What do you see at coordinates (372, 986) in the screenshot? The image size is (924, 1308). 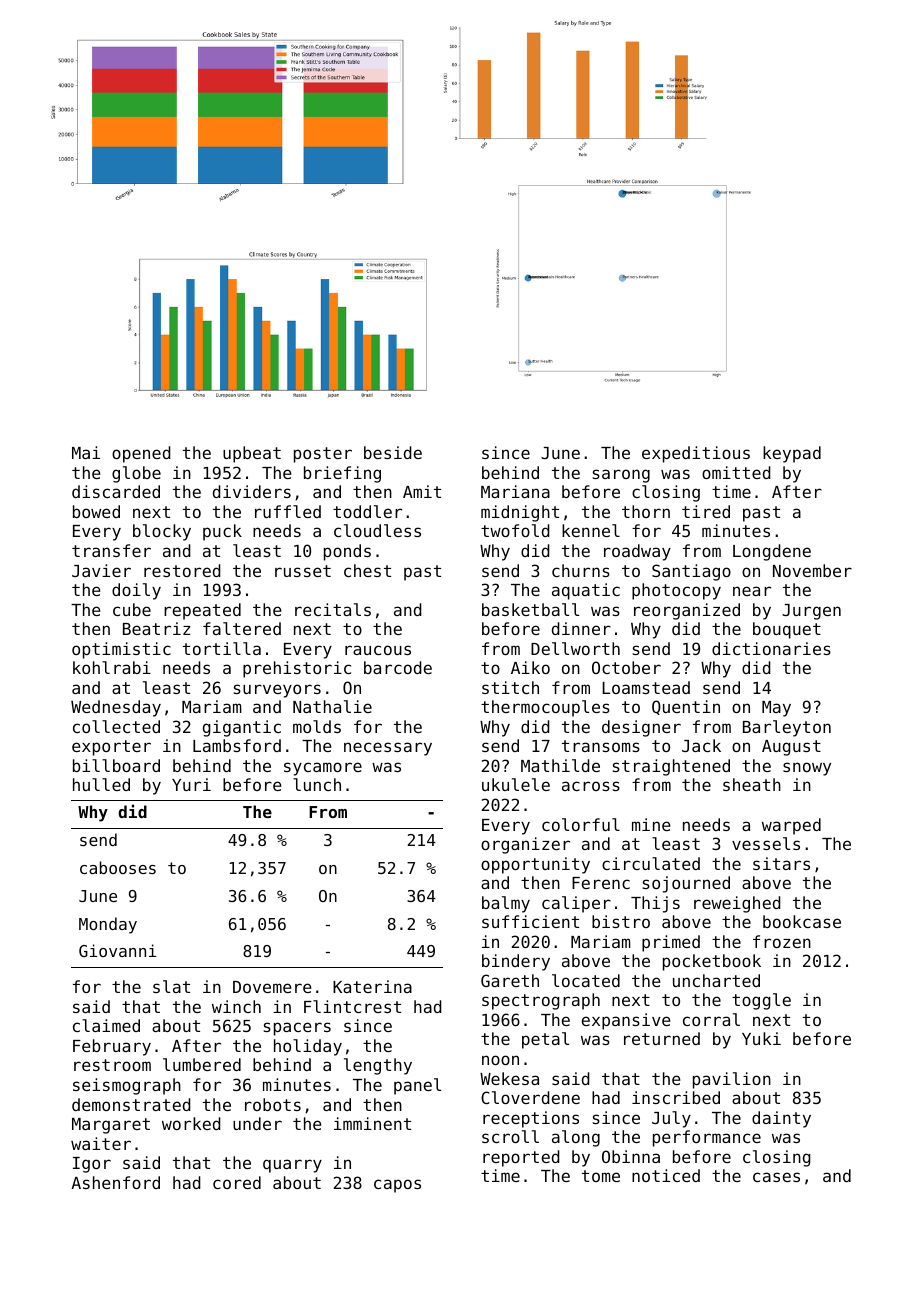 I see `Katerina` at bounding box center [372, 986].
